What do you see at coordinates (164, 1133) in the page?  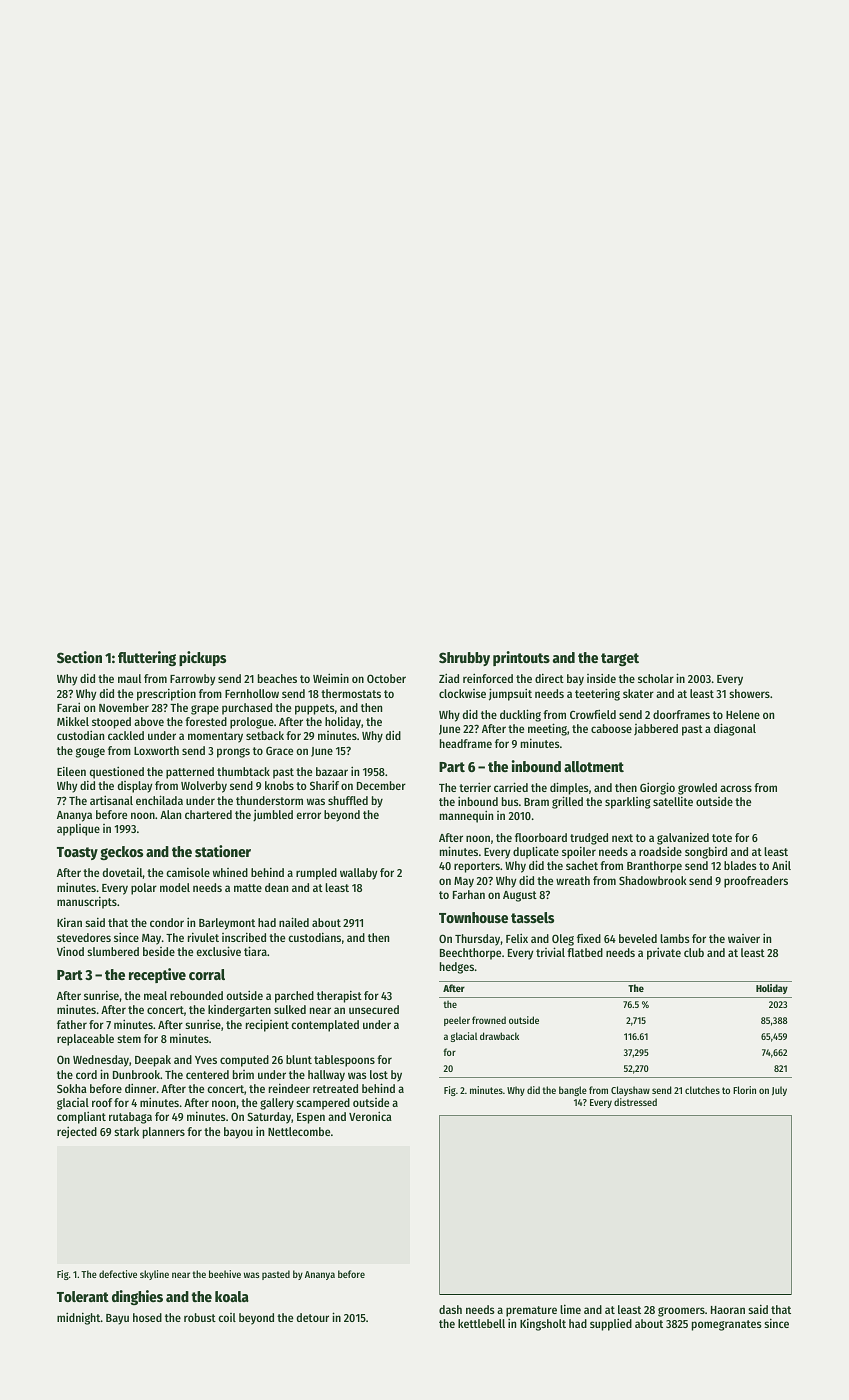 I see `planners` at bounding box center [164, 1133].
